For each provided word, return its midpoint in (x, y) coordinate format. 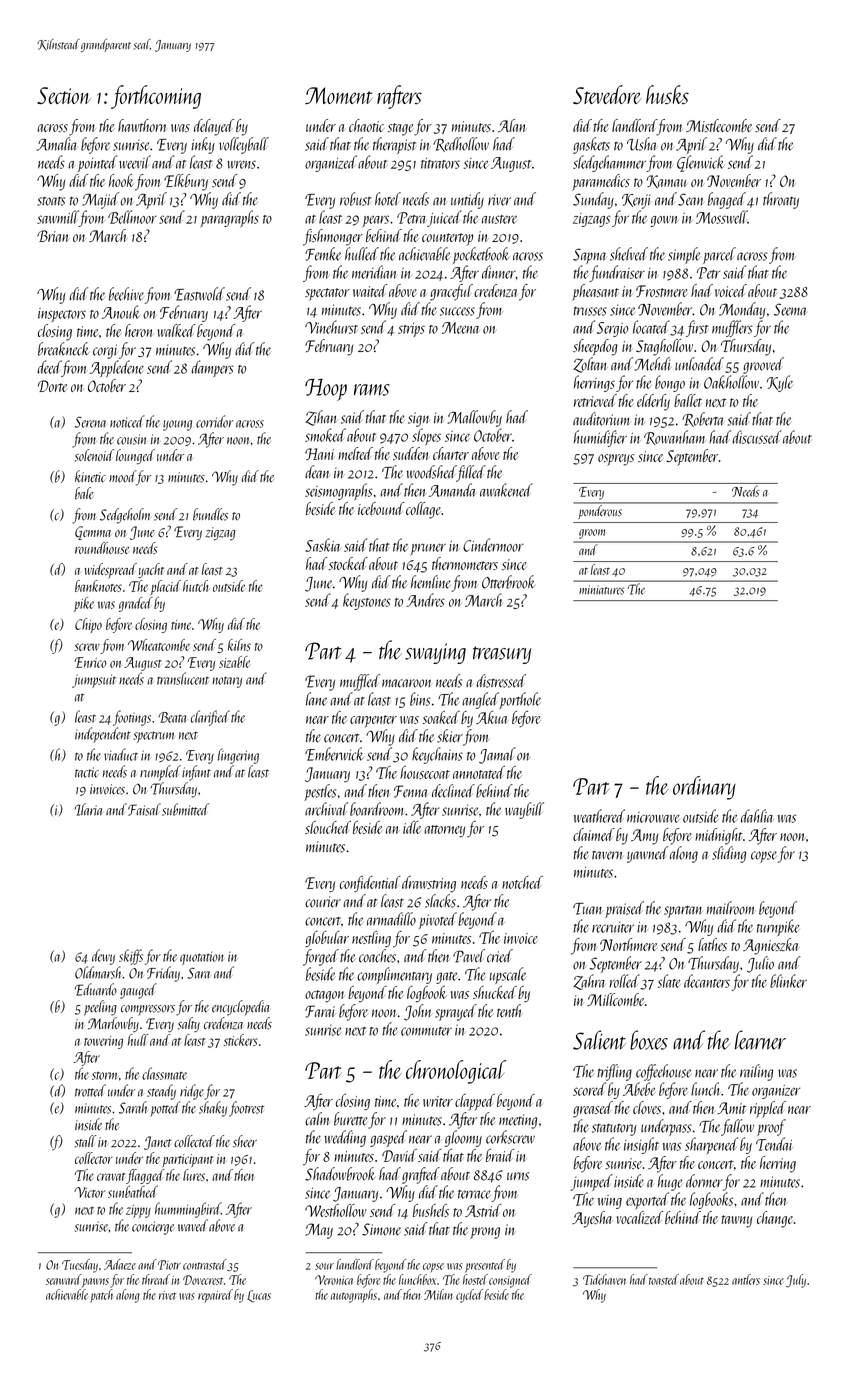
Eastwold (199, 294)
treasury (502, 655)
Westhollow (335, 1210)
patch (101, 1296)
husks (667, 94)
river (499, 200)
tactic (87, 772)
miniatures (601, 590)
